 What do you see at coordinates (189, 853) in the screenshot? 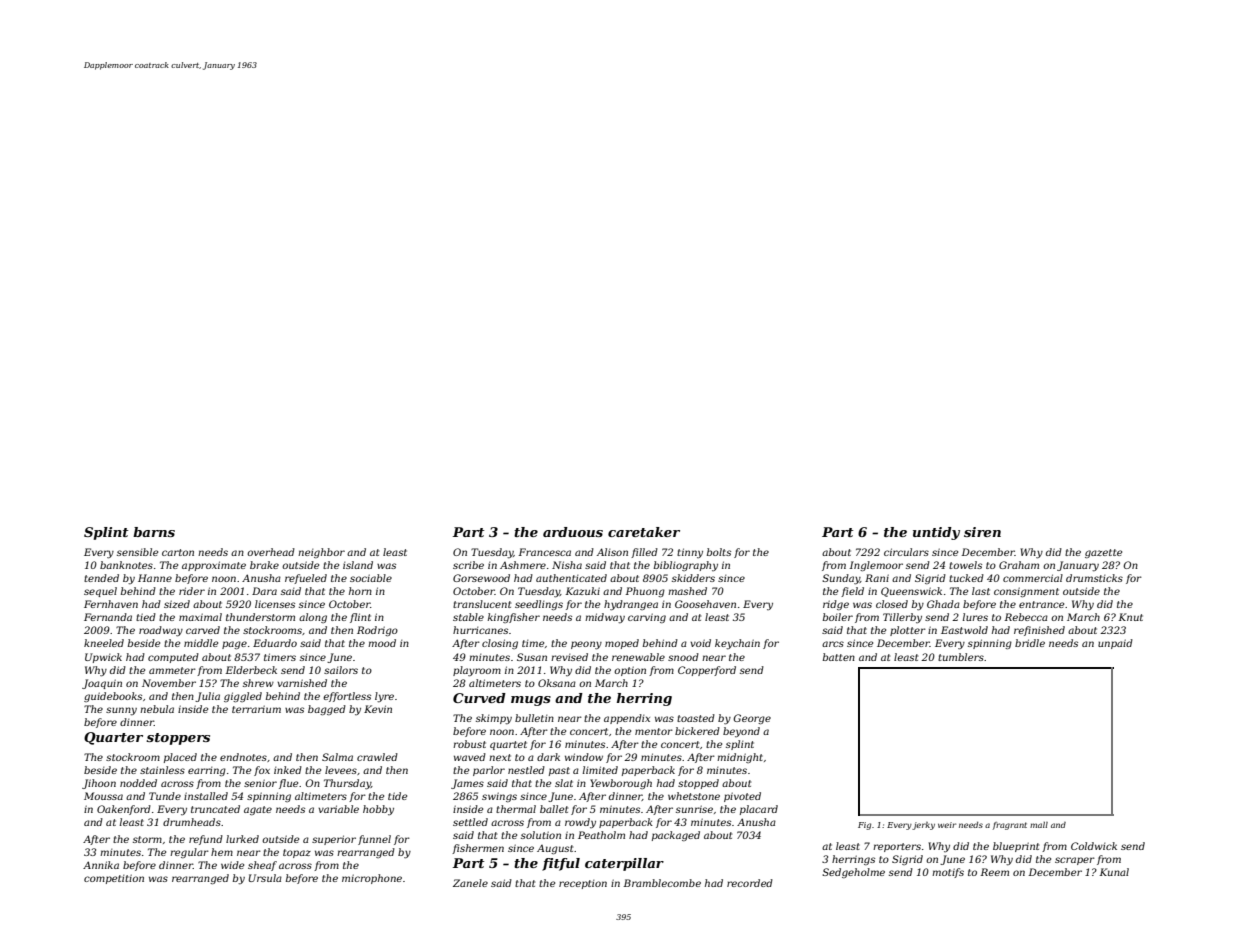
I see `regular` at bounding box center [189, 853].
